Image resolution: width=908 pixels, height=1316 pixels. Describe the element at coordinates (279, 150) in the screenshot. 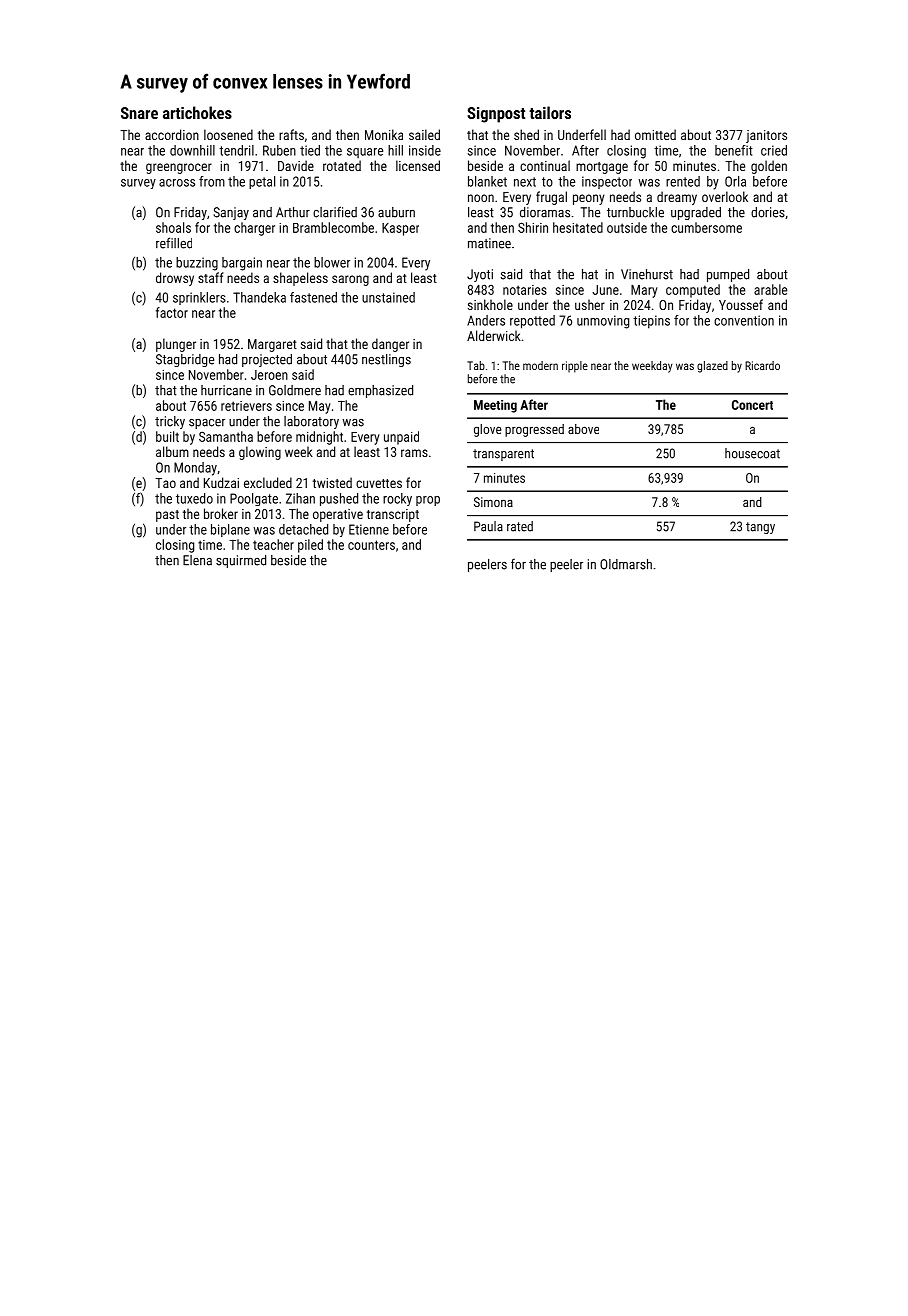

I see `Ruben` at that location.
